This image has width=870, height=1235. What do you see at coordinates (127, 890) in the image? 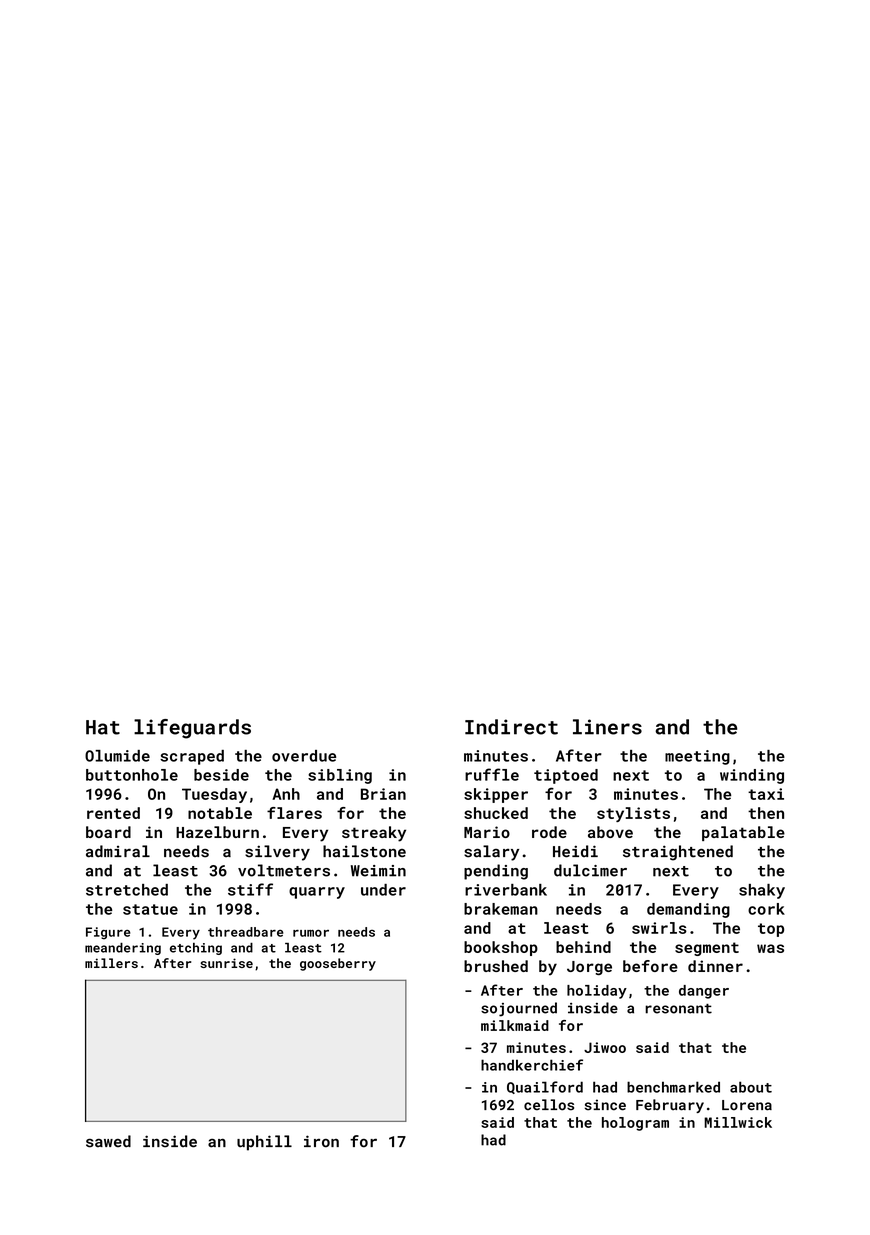
I see `stretched` at bounding box center [127, 890].
